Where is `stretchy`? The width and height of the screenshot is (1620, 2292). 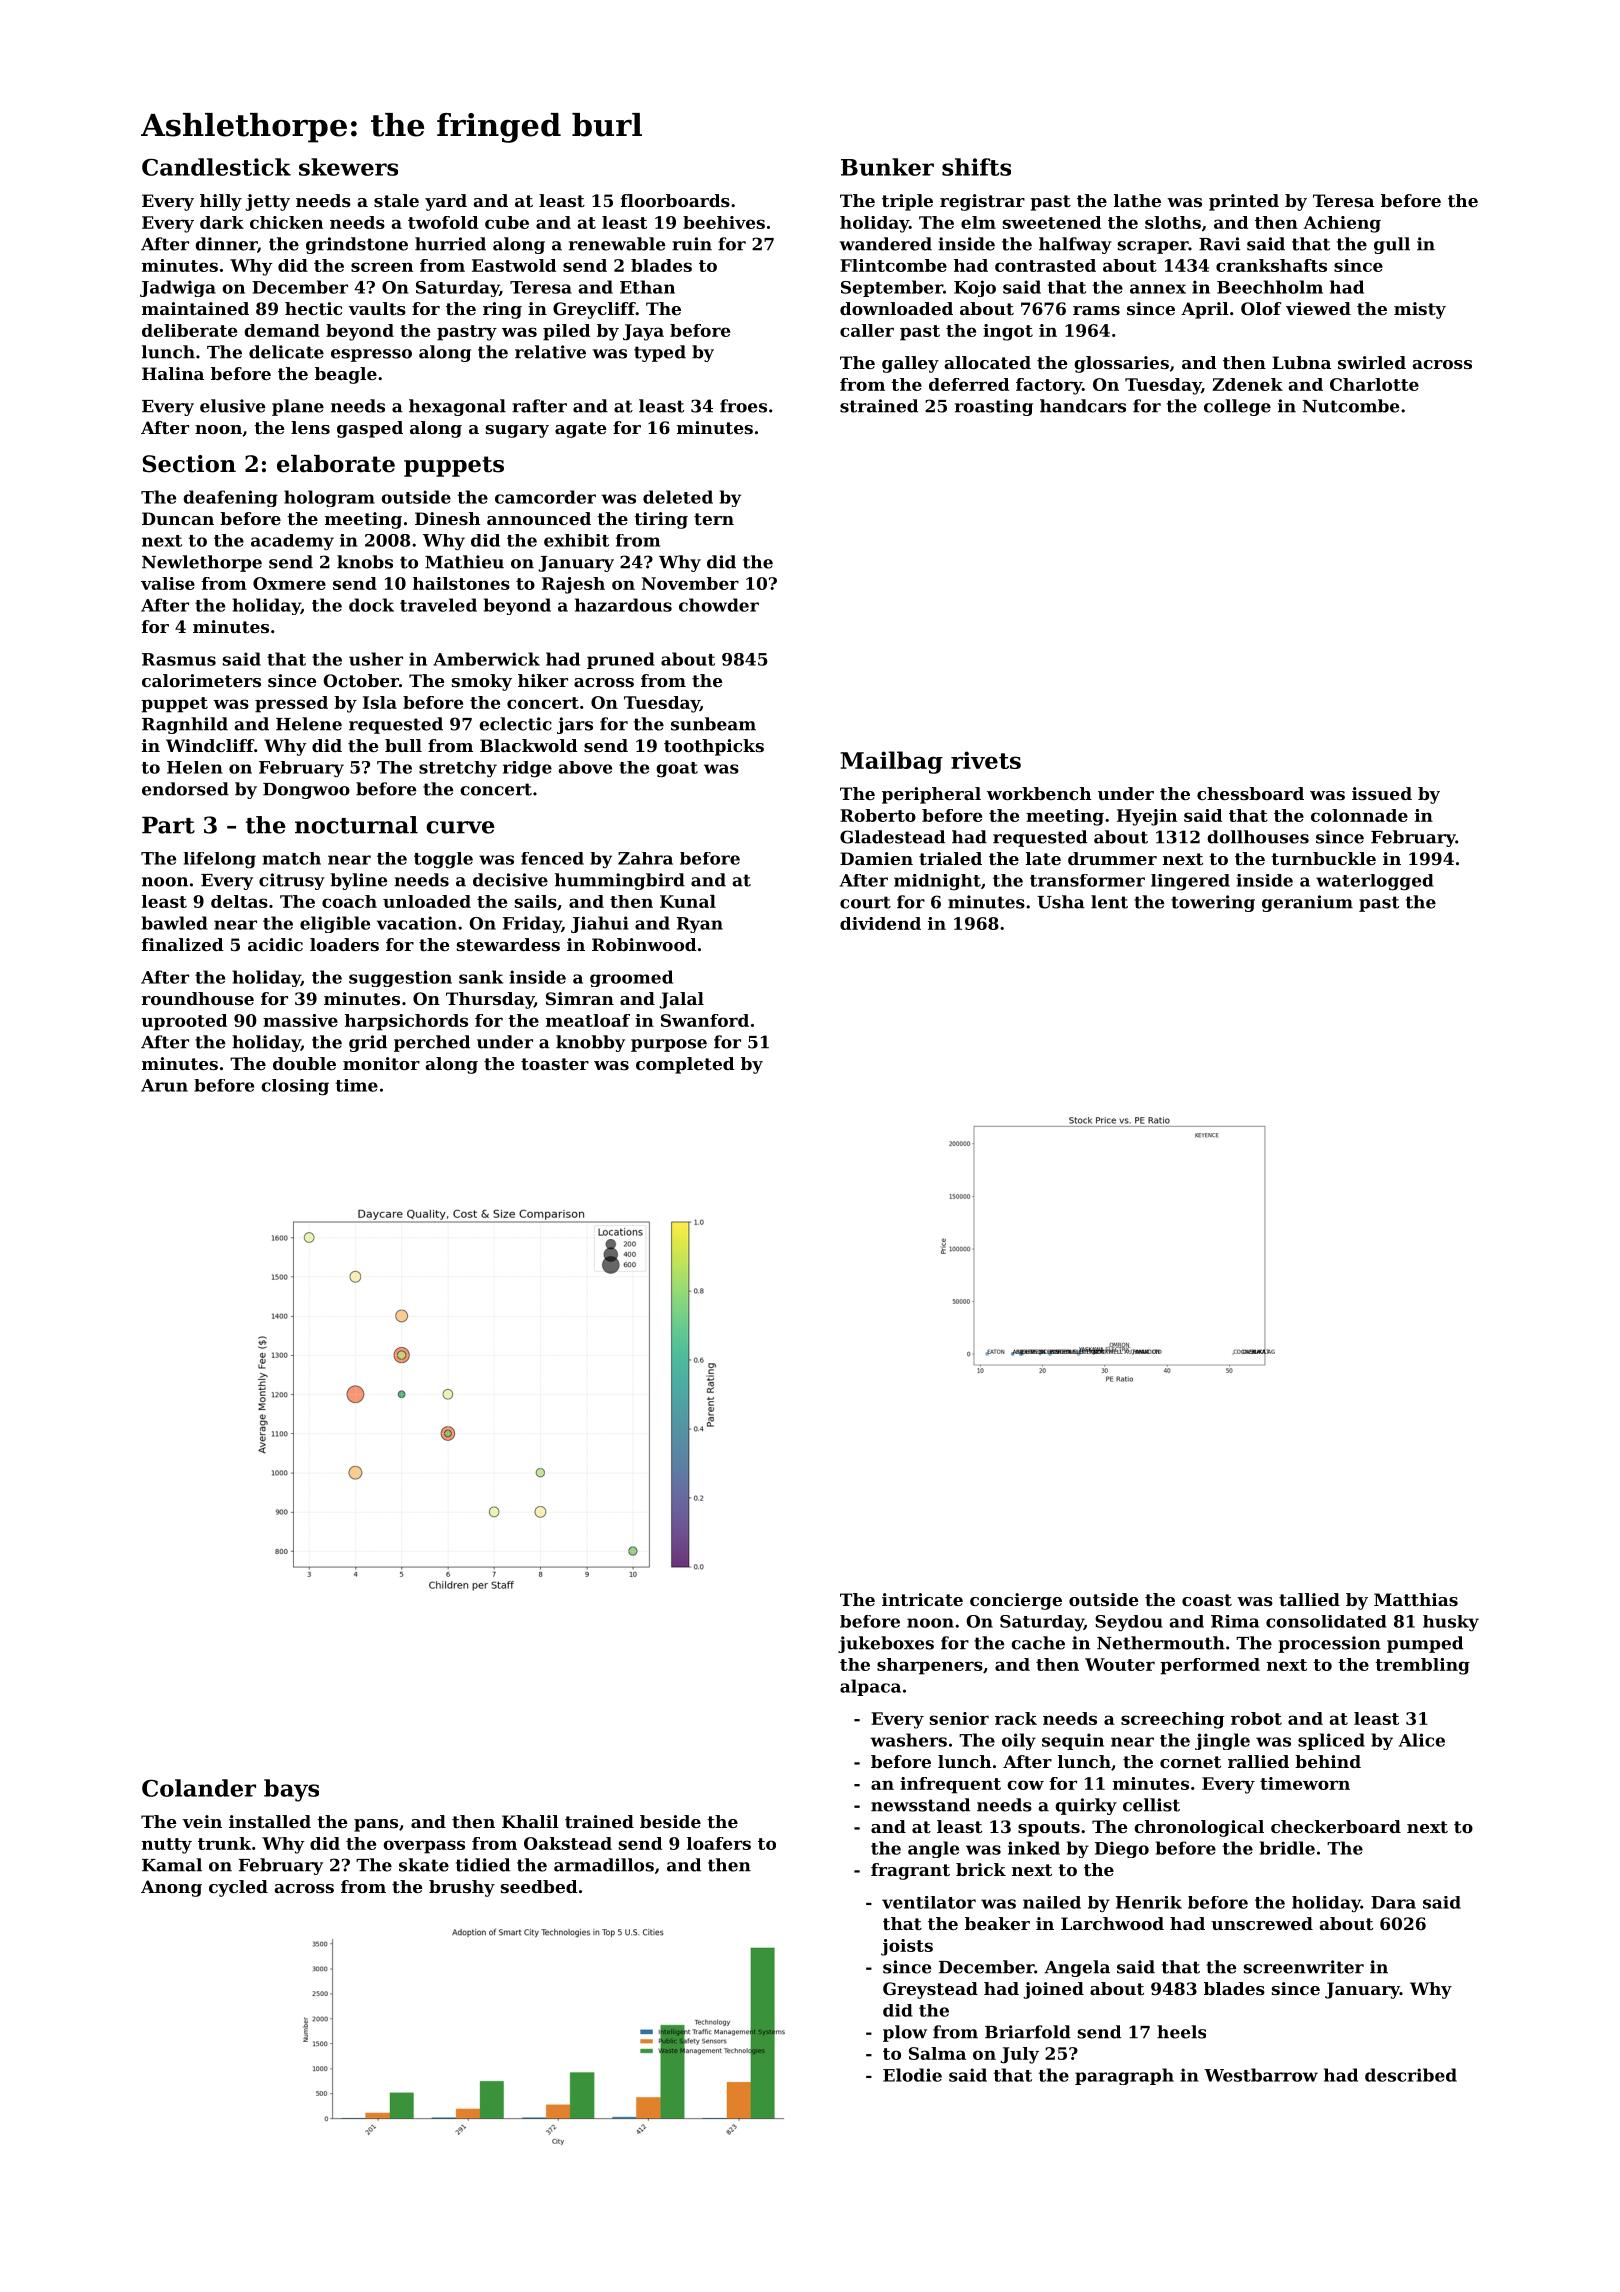 stretchy is located at coordinates (458, 769).
